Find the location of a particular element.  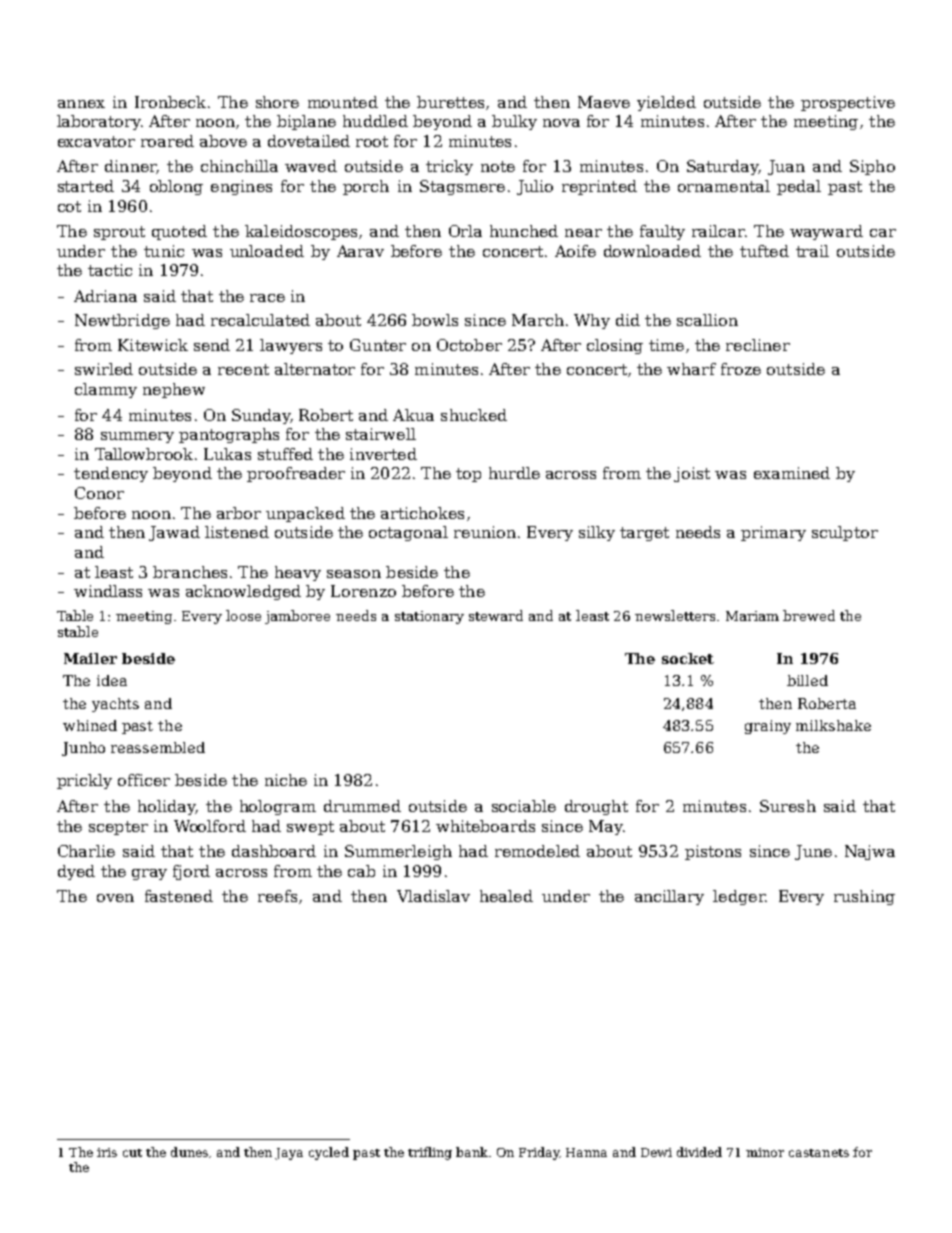

reefs is located at coordinates (277, 896).
